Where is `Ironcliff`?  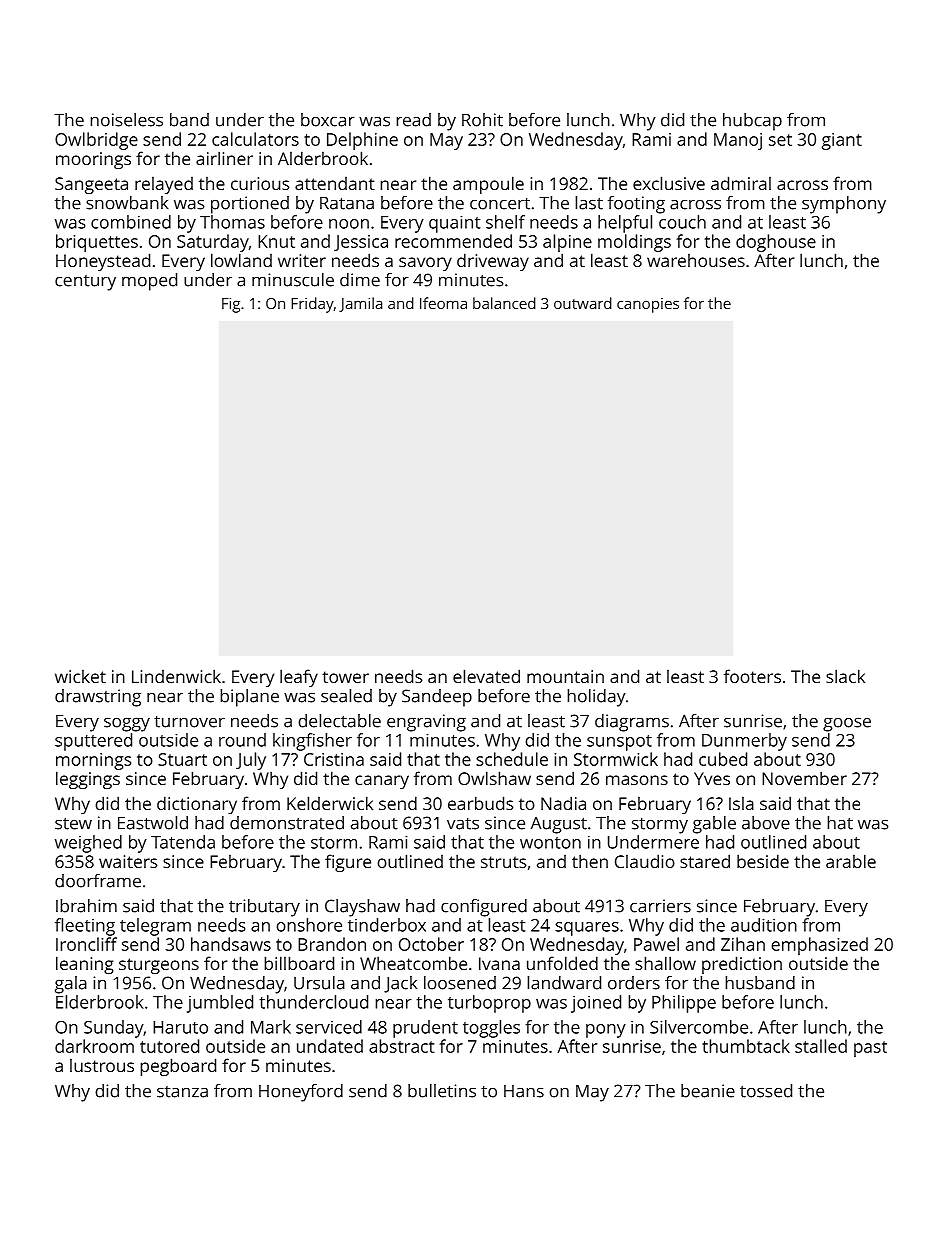 Ironcliff is located at coordinates (86, 944).
